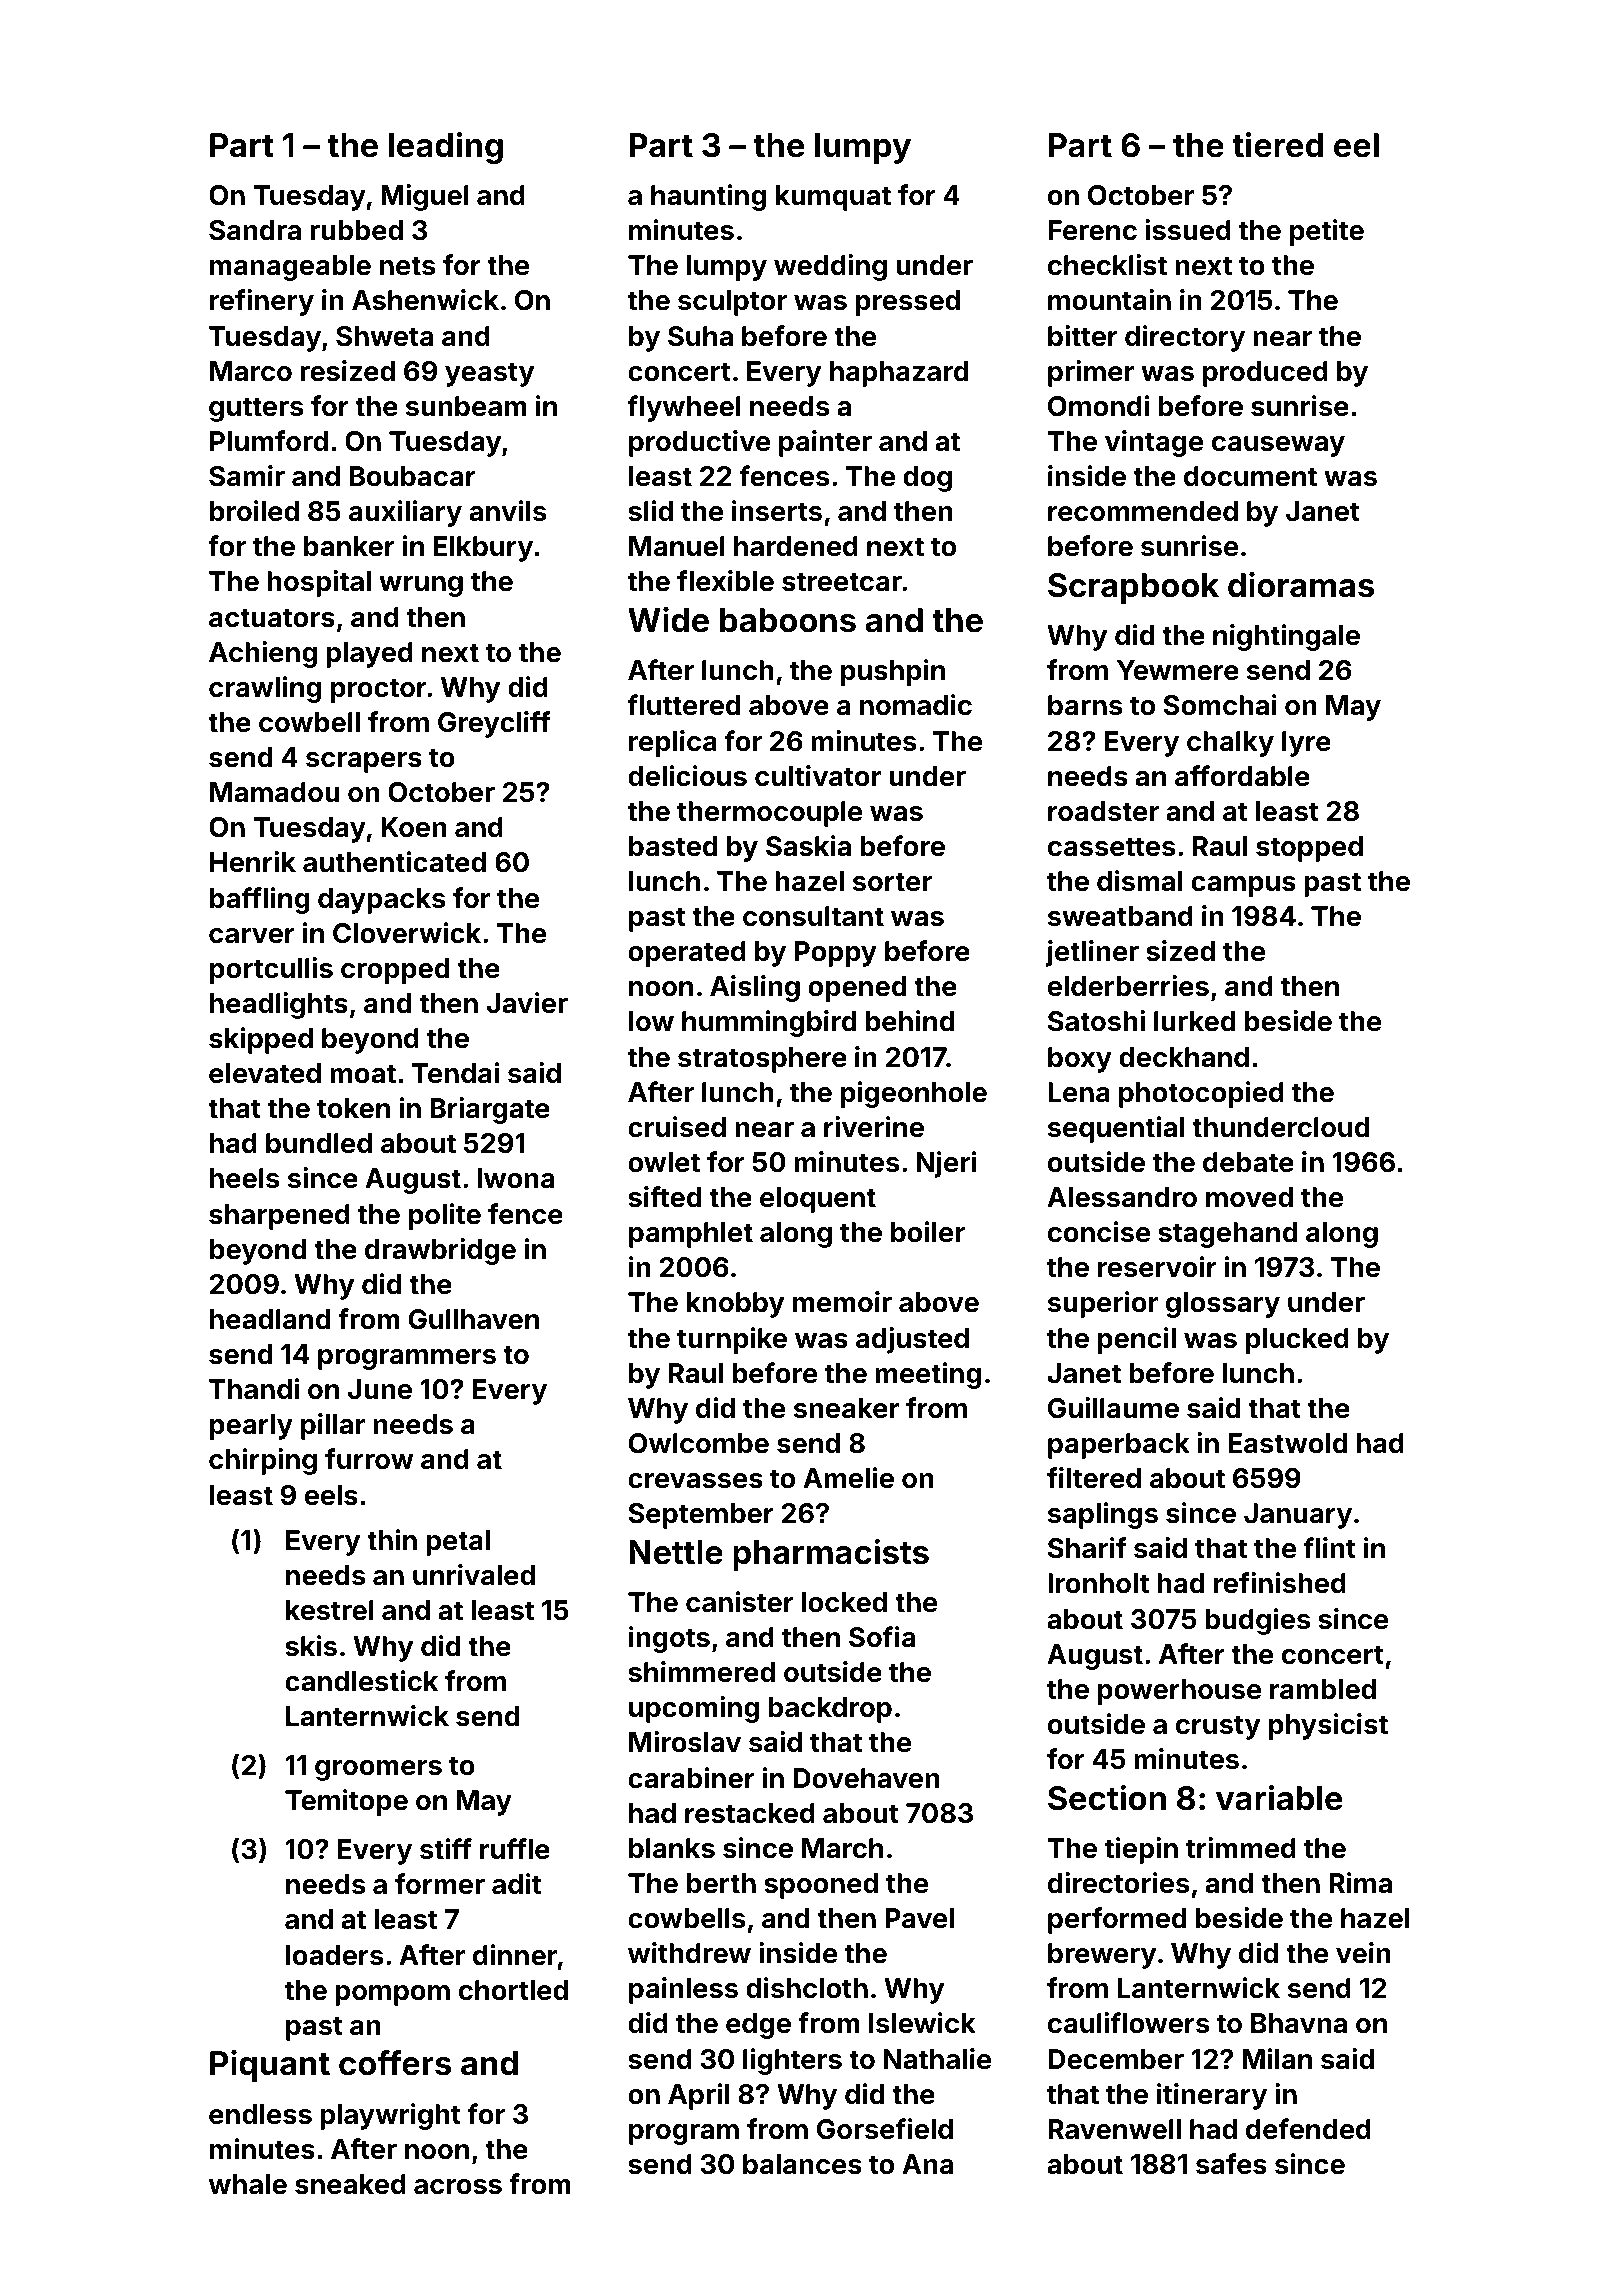 The width and height of the screenshot is (1620, 2292). What do you see at coordinates (833, 198) in the screenshot?
I see `kumquat` at bounding box center [833, 198].
